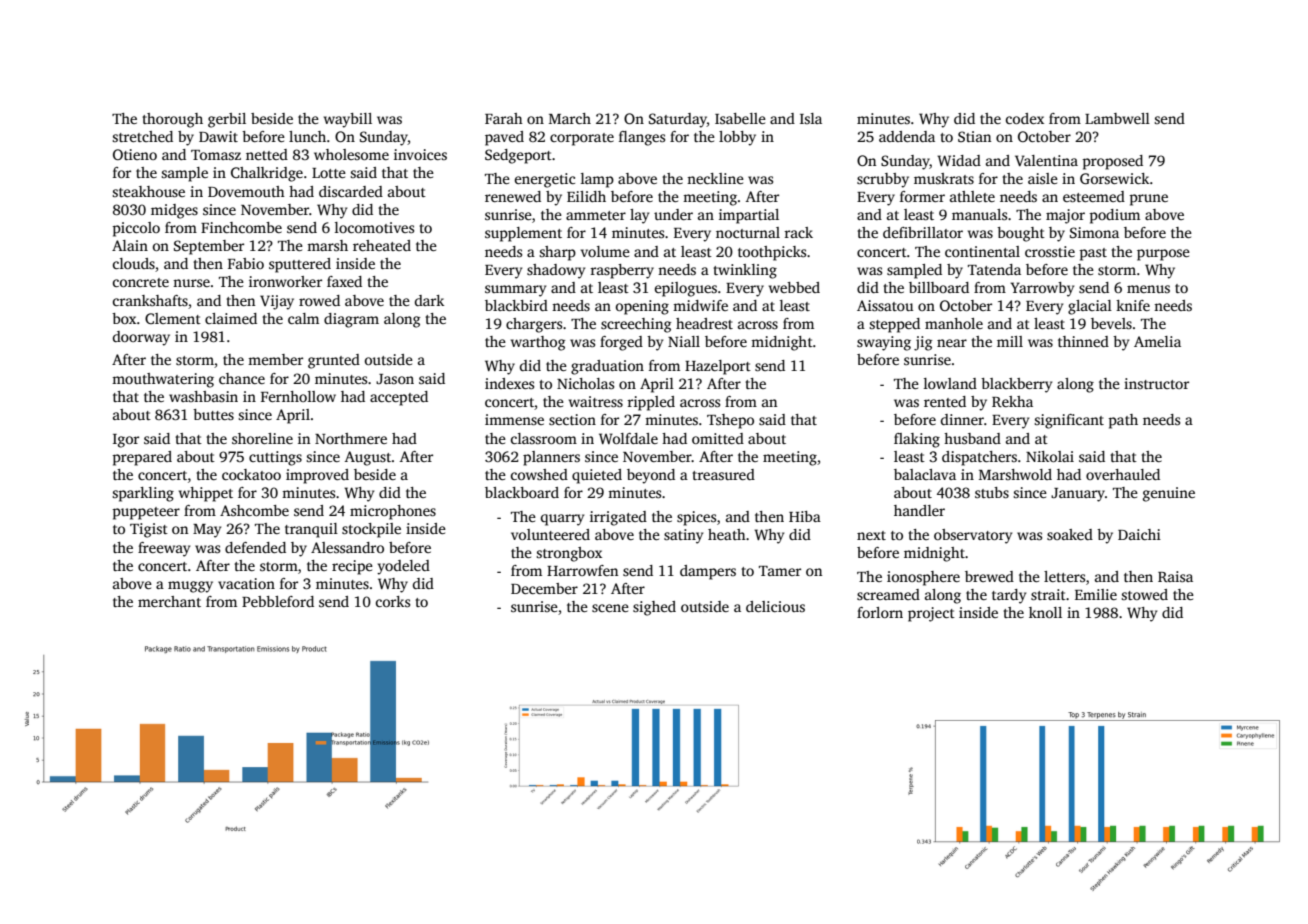 Image resolution: width=1308 pixels, height=924 pixels. I want to click on tranquil, so click(311, 530).
